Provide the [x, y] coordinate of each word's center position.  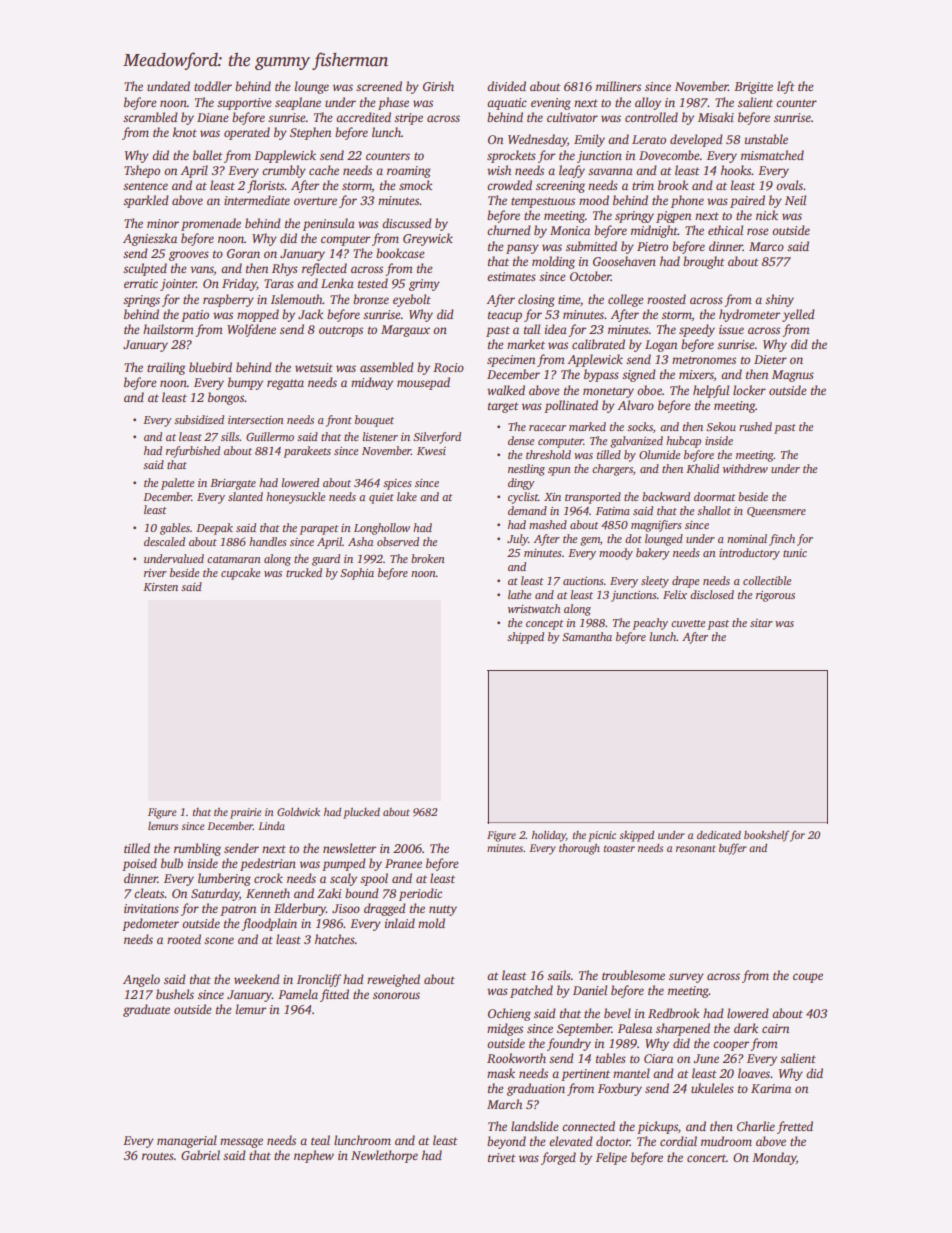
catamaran [234, 559]
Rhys [285, 269]
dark [746, 1028]
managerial [187, 1141]
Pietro [652, 246]
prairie [246, 813]
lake [407, 496]
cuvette [688, 623]
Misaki [716, 117]
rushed [755, 426]
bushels [175, 994]
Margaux [405, 331]
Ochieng [509, 1014]
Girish [438, 86]
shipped [525, 638]
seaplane [298, 103]
